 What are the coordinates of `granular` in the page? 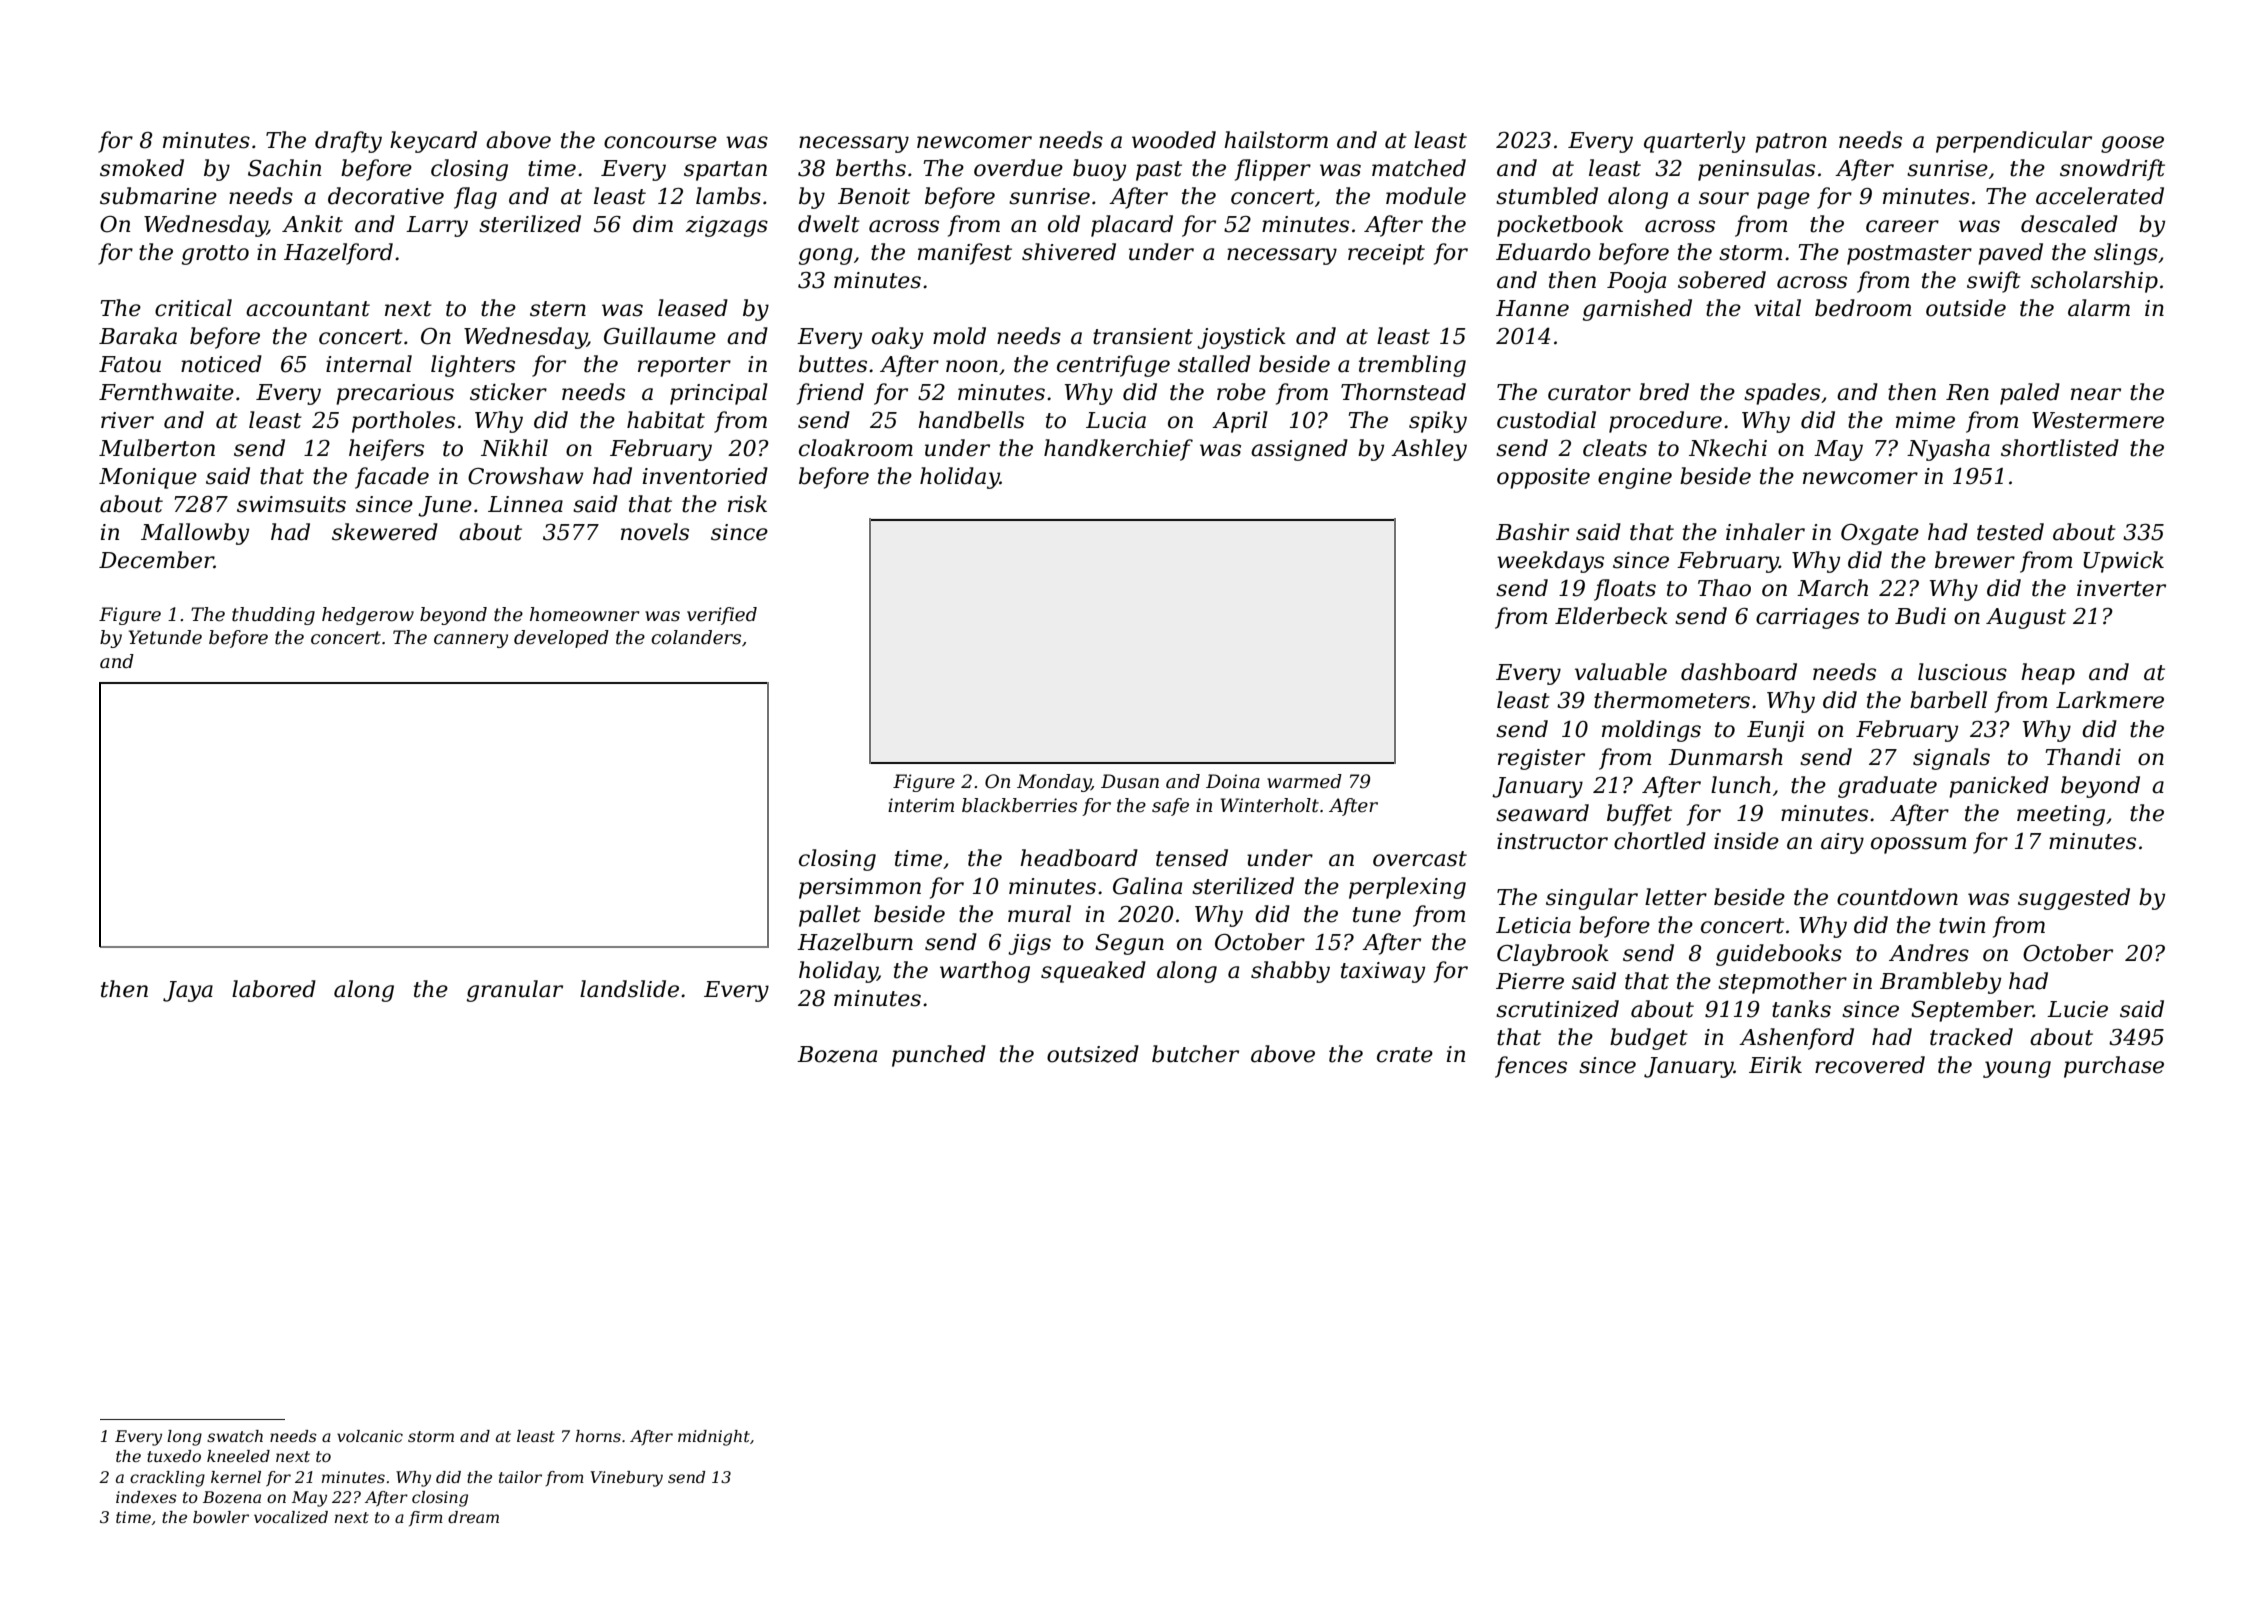 It's located at (515, 991).
